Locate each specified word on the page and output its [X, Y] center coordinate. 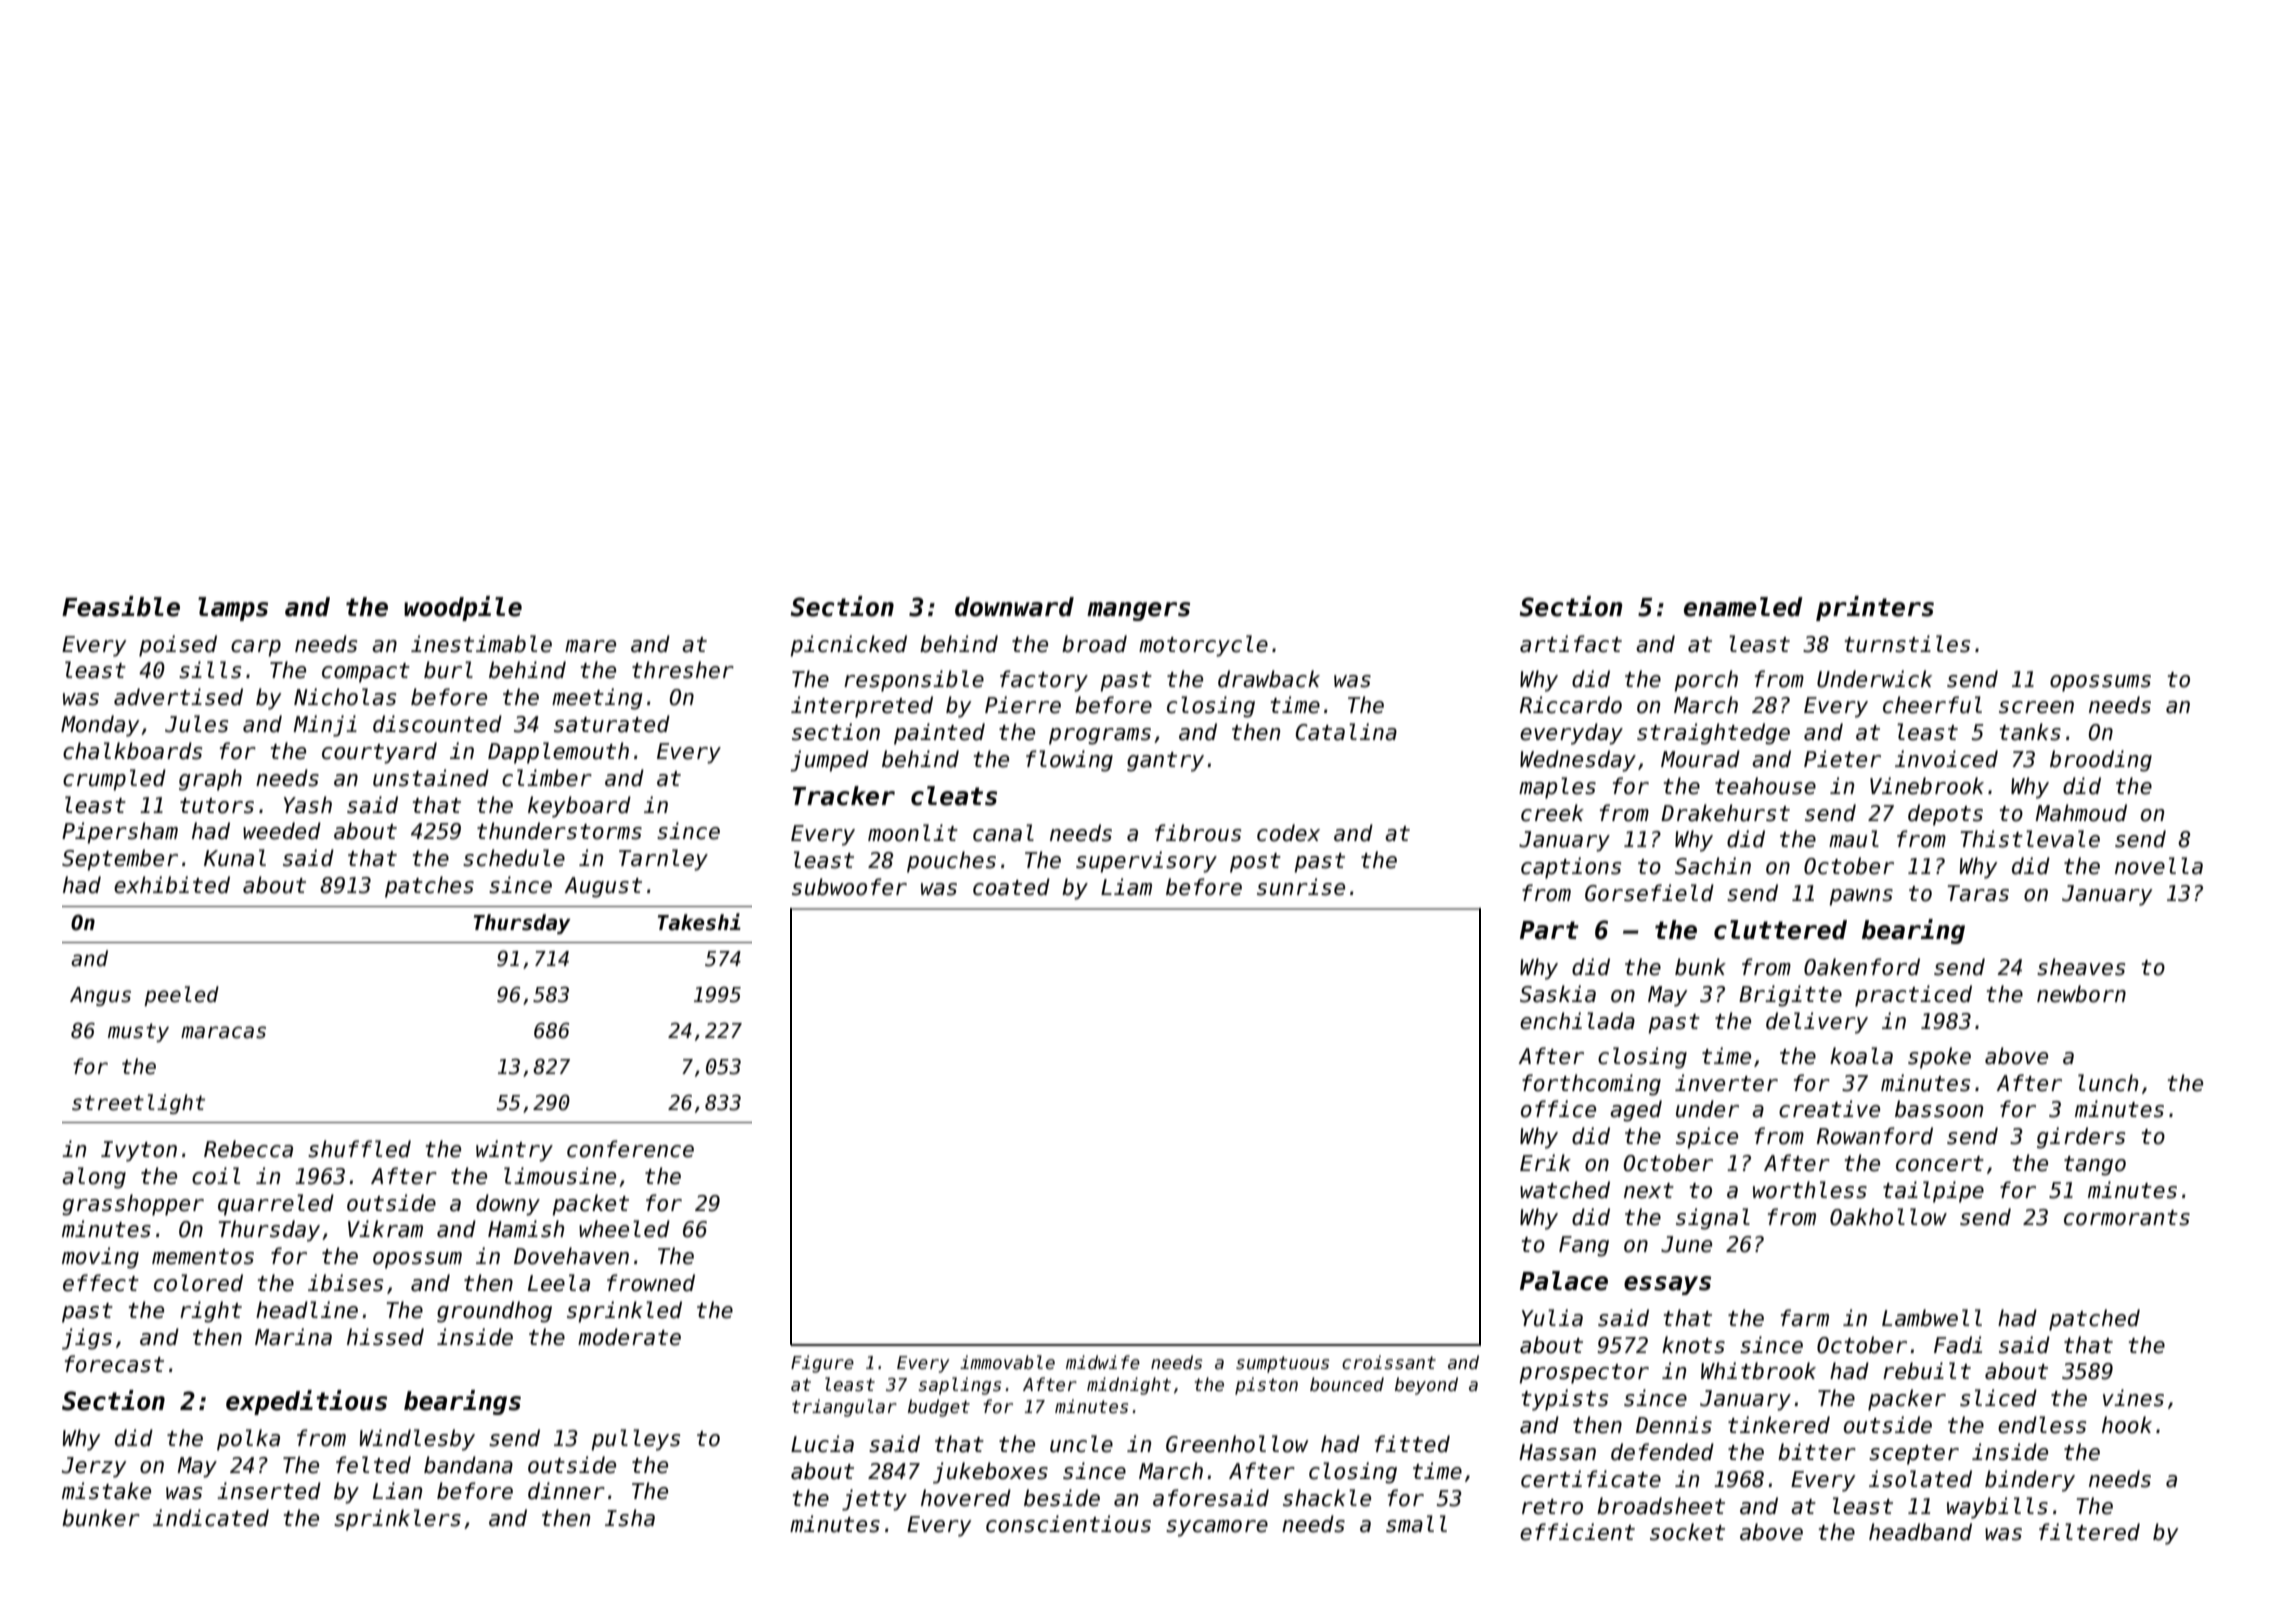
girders [2081, 1138]
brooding [2101, 761]
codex [1288, 833]
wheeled [624, 1229]
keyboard [579, 807]
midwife [1103, 1362]
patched [2094, 1320]
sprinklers [397, 1520]
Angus [100, 996]
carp [256, 648]
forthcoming [1591, 1085]
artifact [1571, 644]
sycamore [1217, 1528]
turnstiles [1907, 644]
